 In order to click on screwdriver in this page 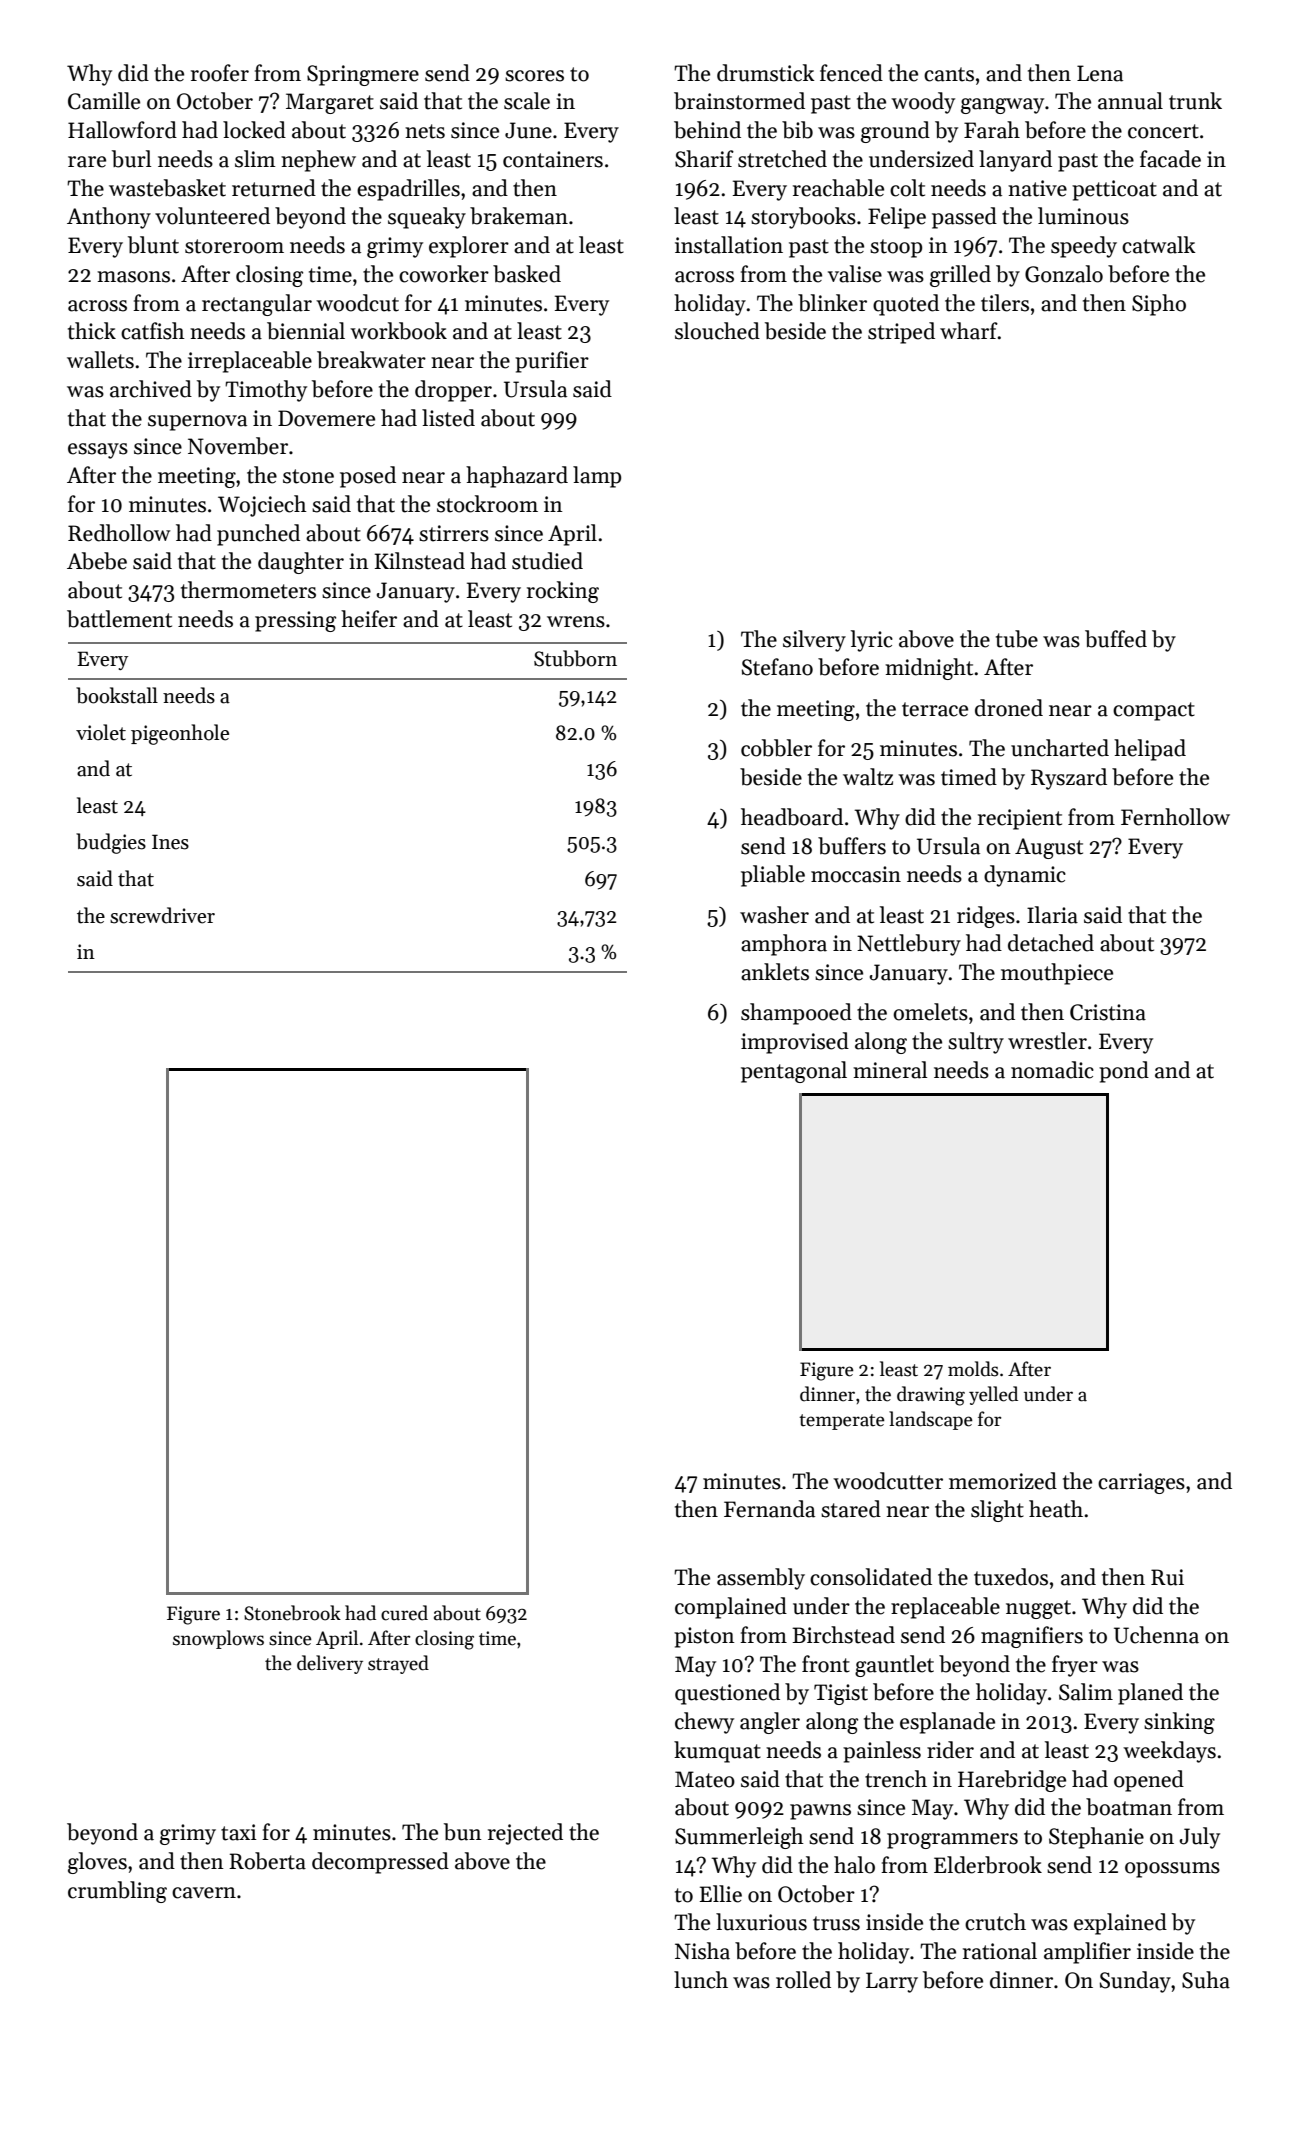, I will do `click(162, 915)`.
